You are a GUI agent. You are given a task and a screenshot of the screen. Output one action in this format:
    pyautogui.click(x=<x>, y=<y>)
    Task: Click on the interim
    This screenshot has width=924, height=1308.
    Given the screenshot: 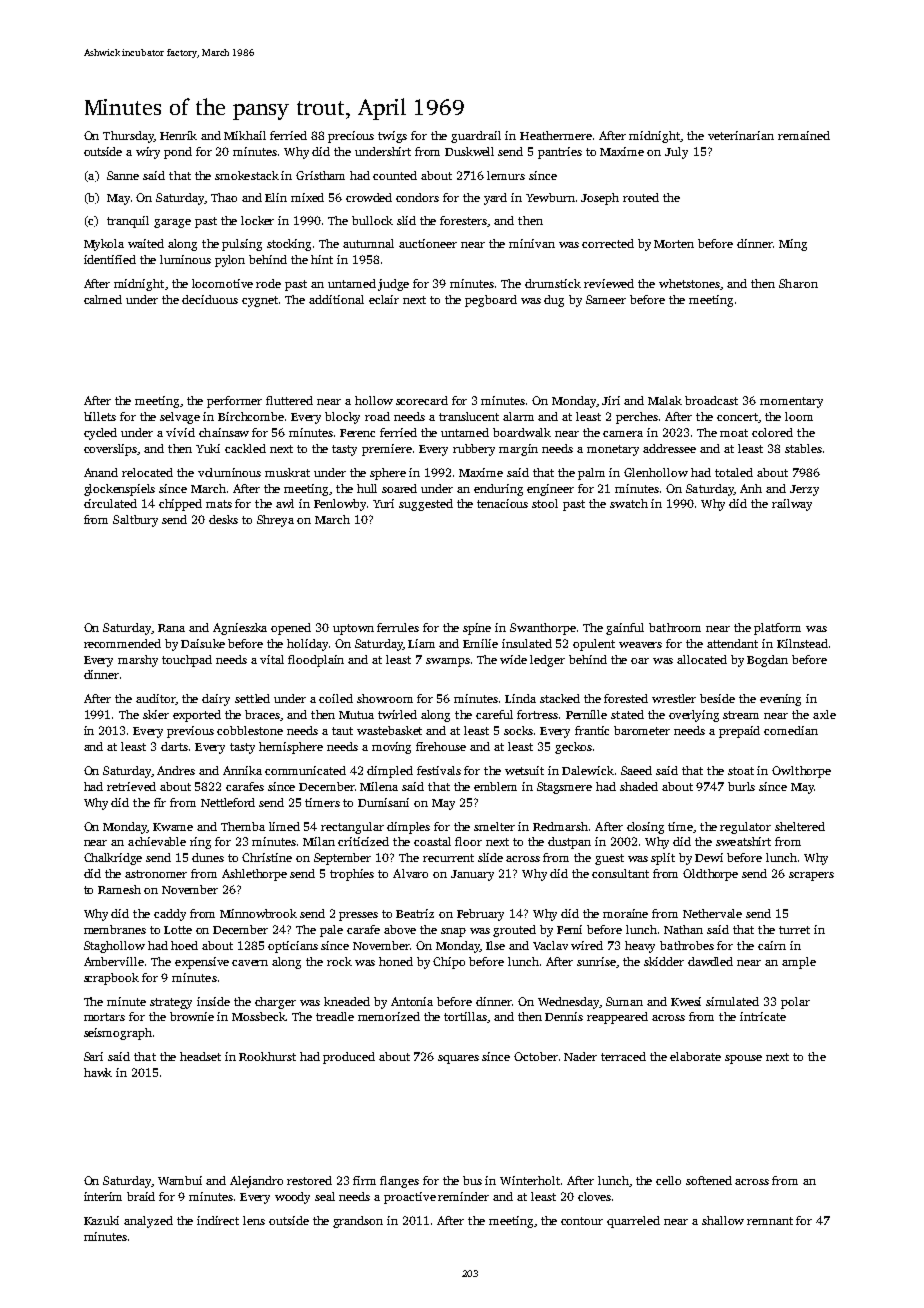 What is the action you would take?
    pyautogui.click(x=103, y=1196)
